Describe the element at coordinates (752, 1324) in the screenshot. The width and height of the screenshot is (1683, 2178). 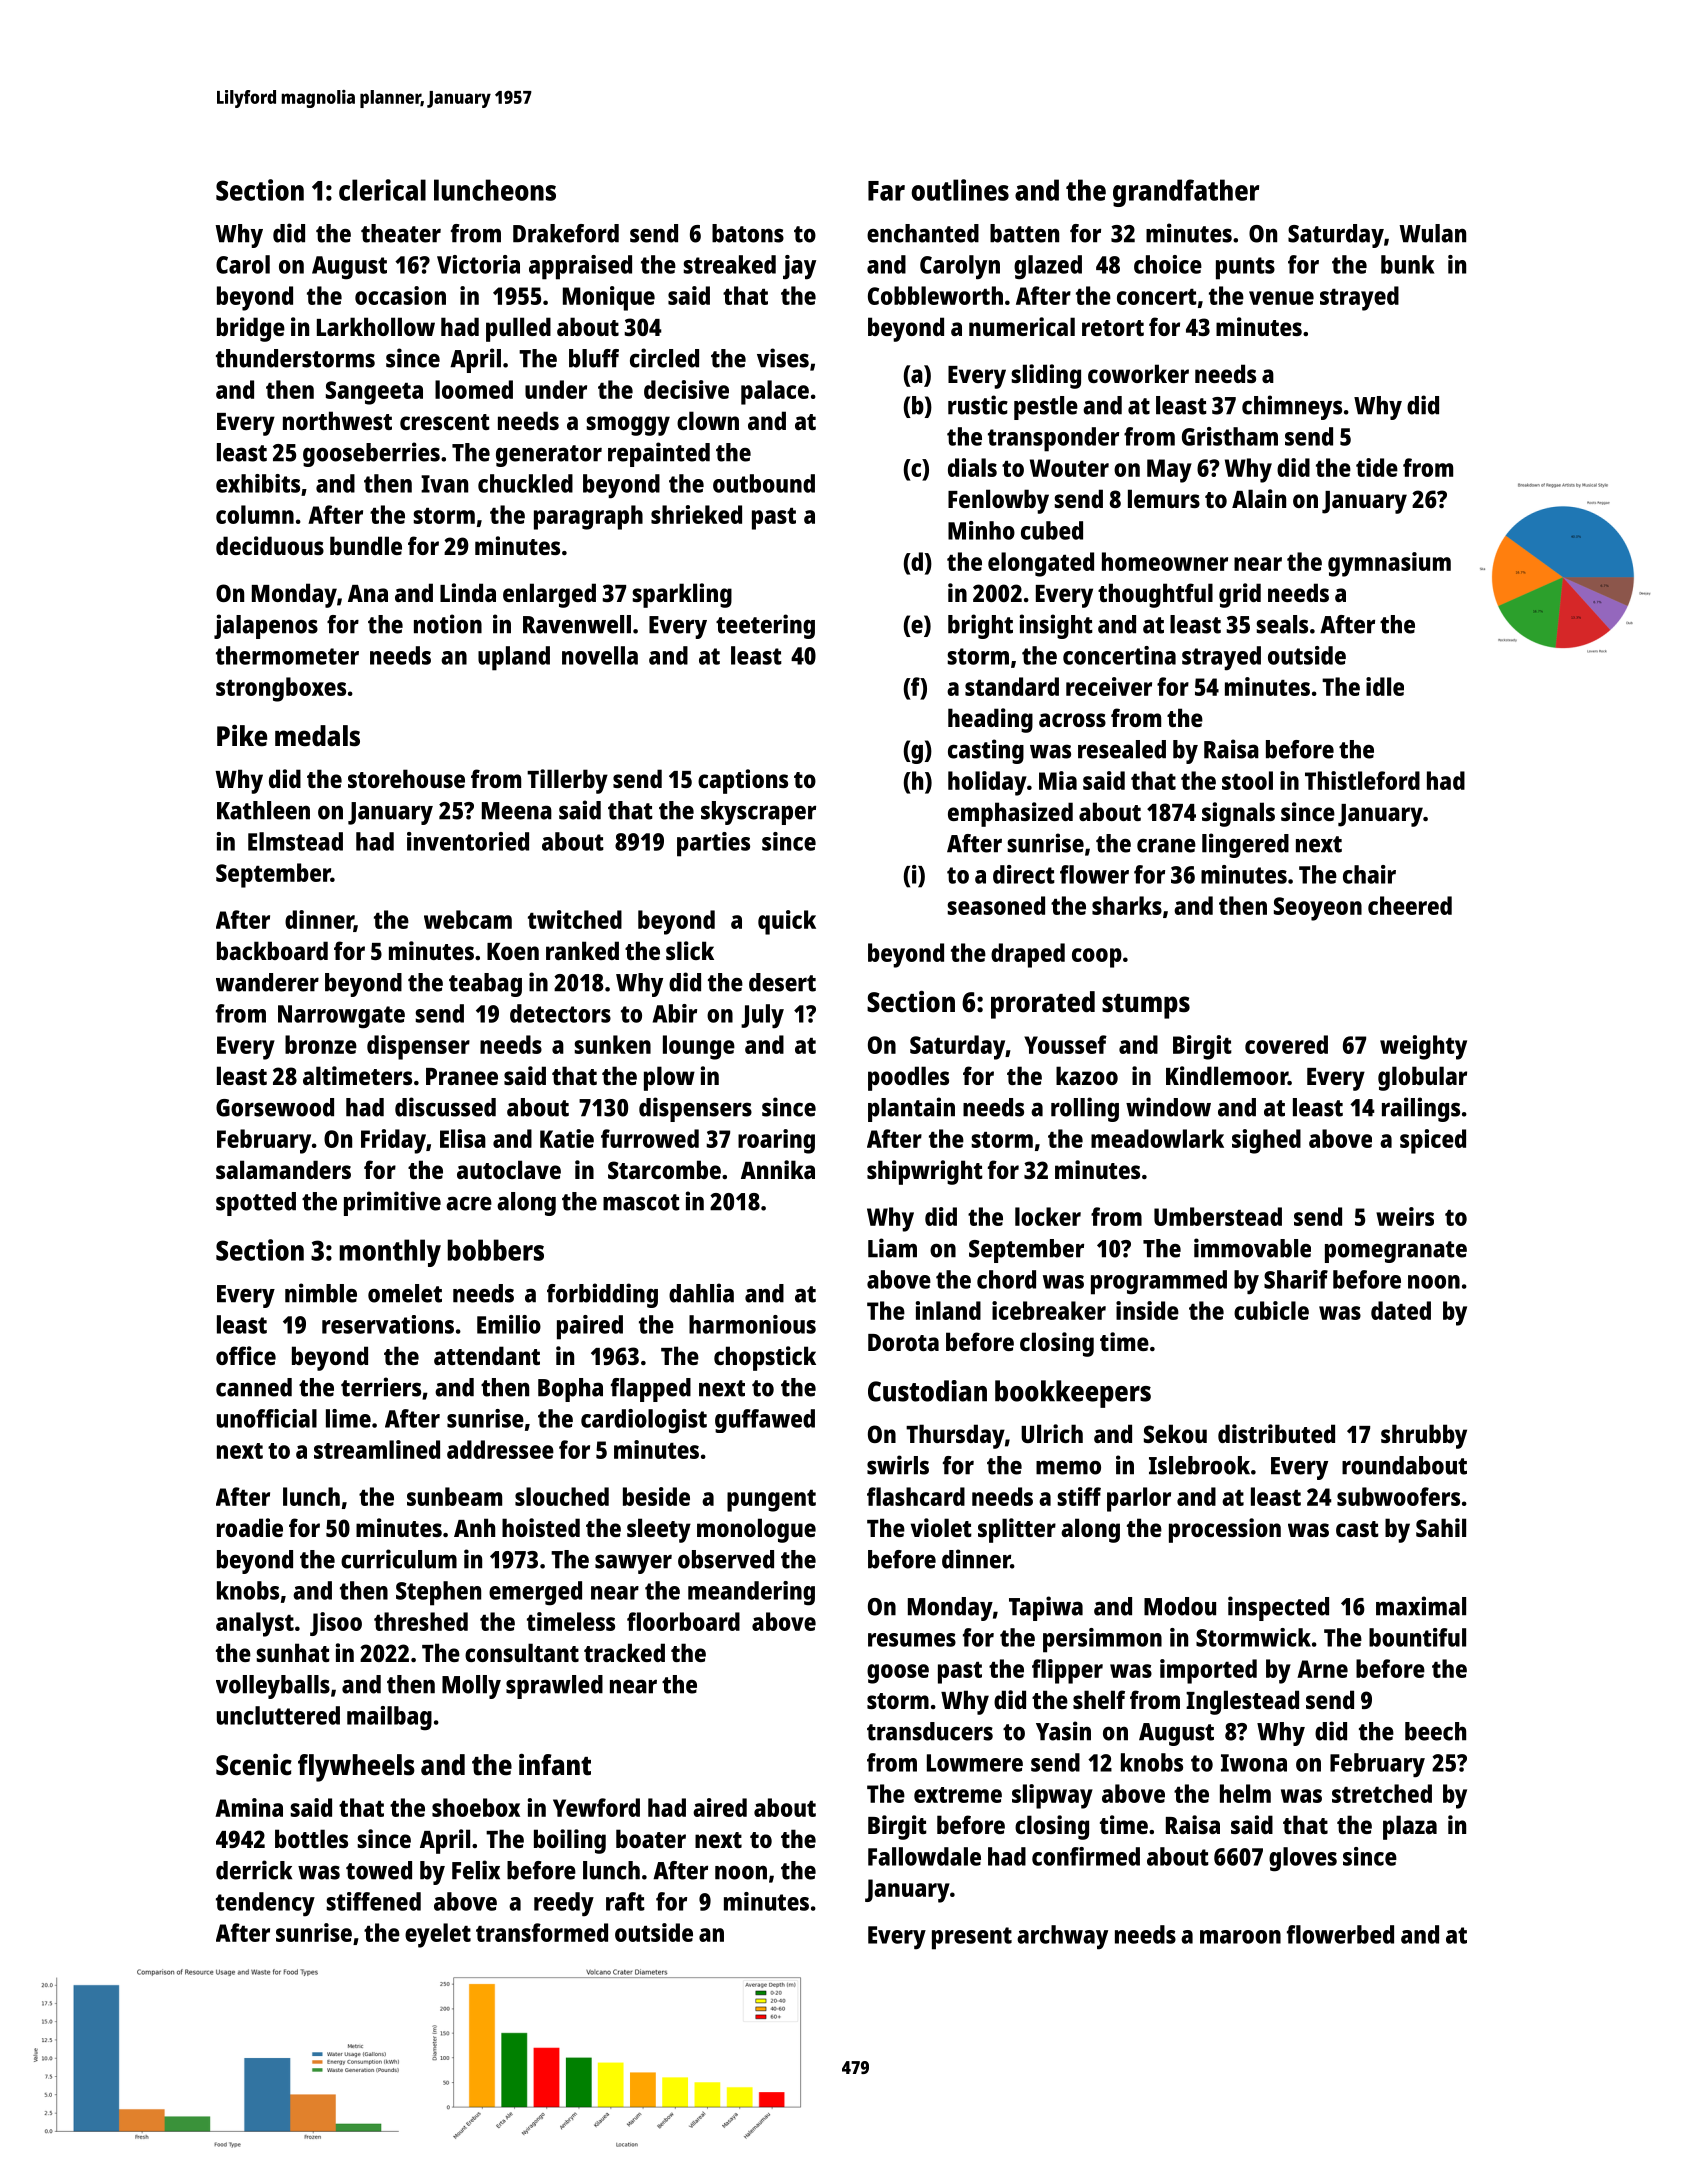
I see `harmonious` at that location.
